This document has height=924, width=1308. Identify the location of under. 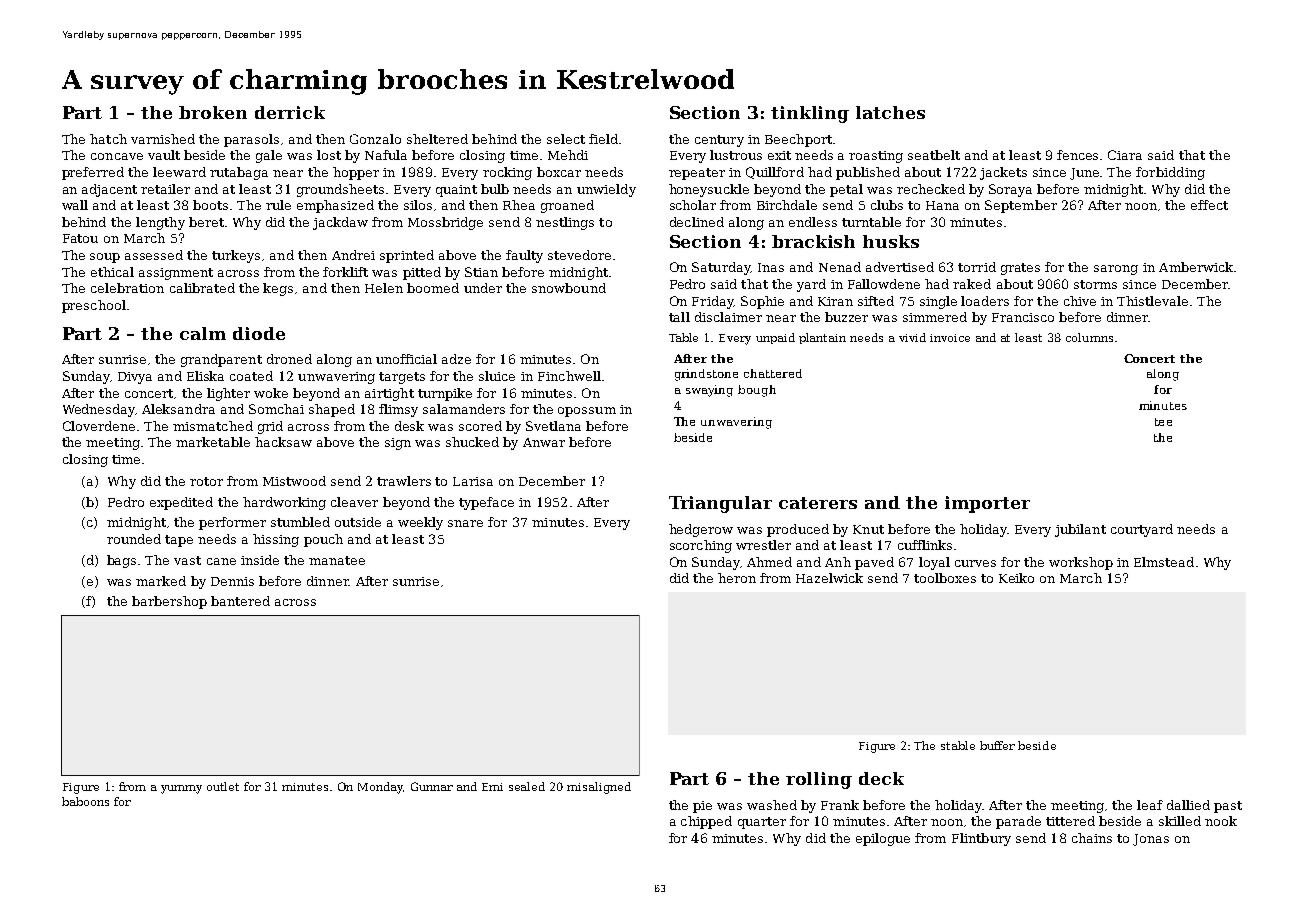
(483, 288).
